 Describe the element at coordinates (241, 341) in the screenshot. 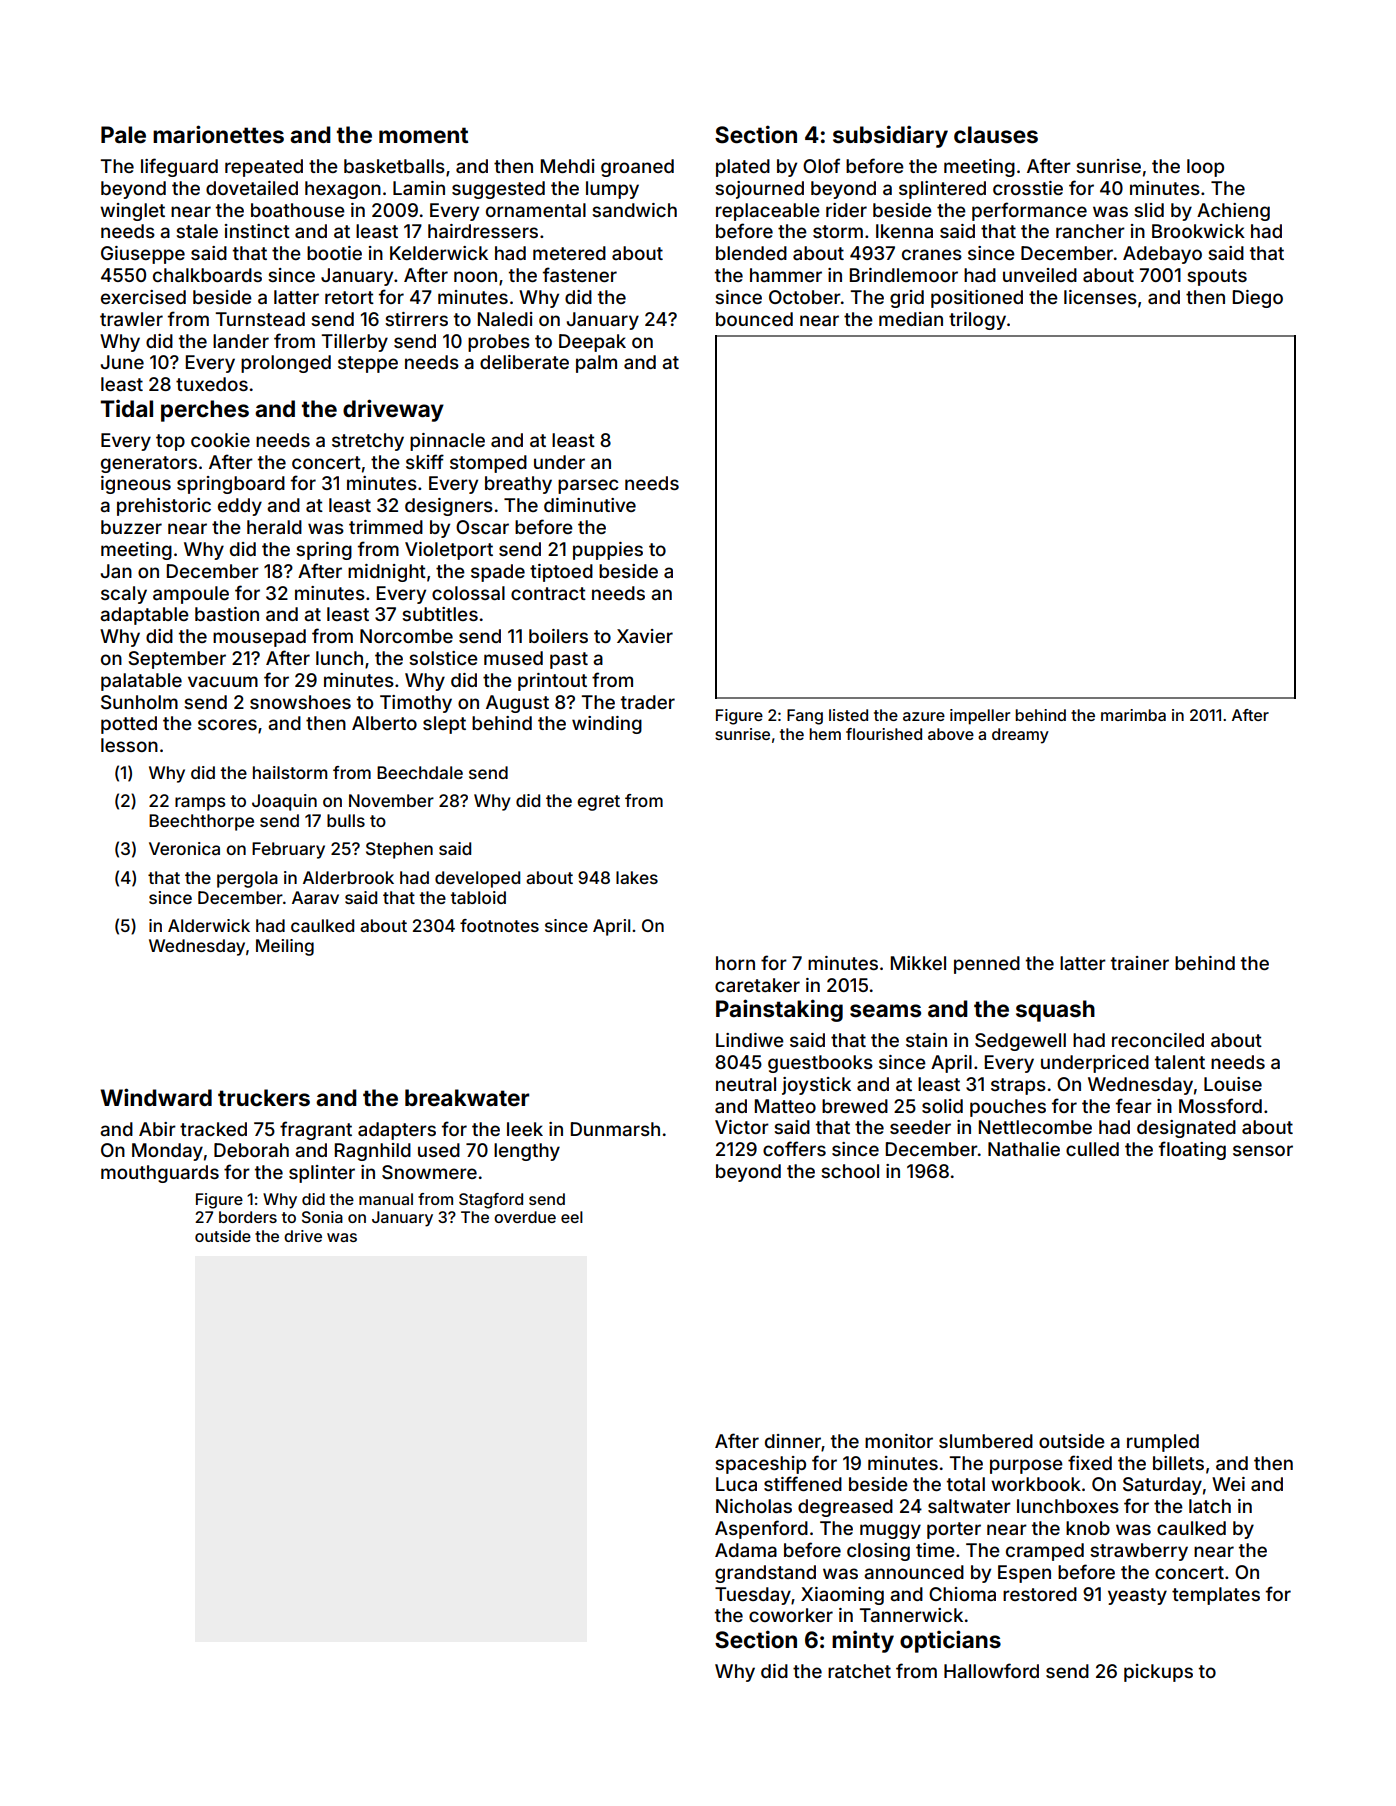

I see `lander` at that location.
